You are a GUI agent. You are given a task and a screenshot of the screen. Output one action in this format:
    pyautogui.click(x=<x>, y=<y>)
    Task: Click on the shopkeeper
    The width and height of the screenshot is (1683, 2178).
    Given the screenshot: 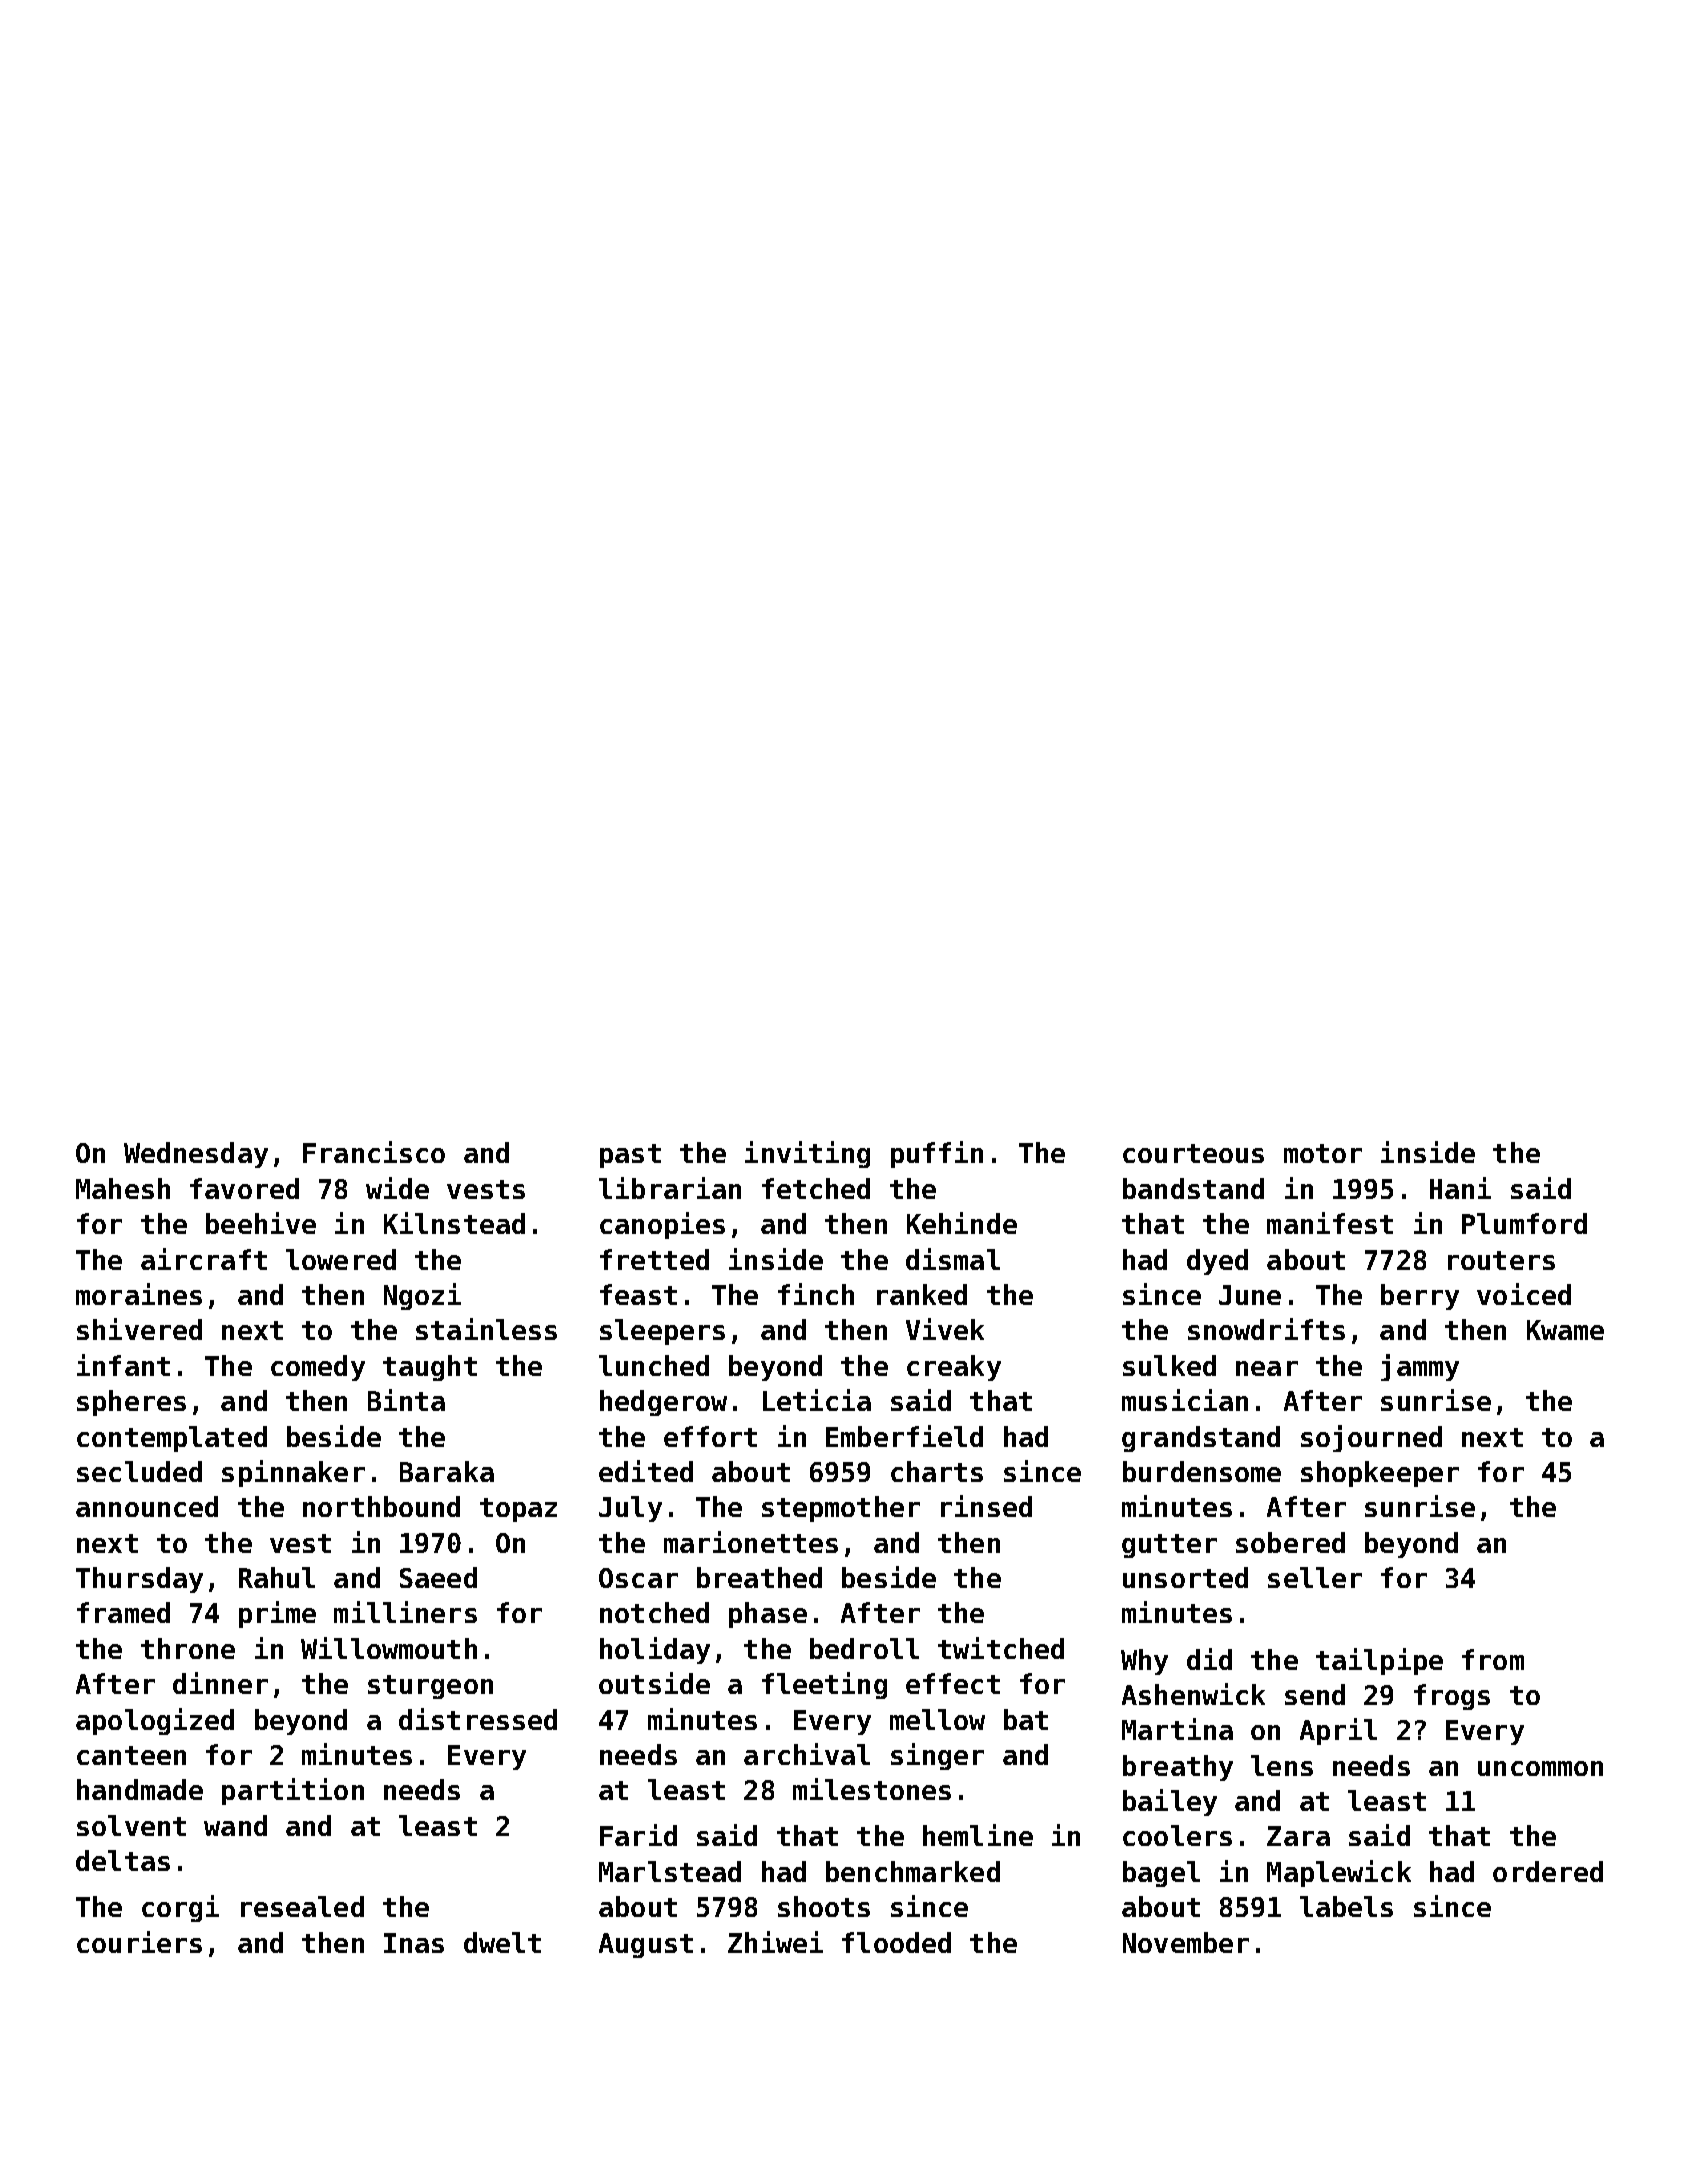 What is the action you would take?
    pyautogui.click(x=1380, y=1474)
